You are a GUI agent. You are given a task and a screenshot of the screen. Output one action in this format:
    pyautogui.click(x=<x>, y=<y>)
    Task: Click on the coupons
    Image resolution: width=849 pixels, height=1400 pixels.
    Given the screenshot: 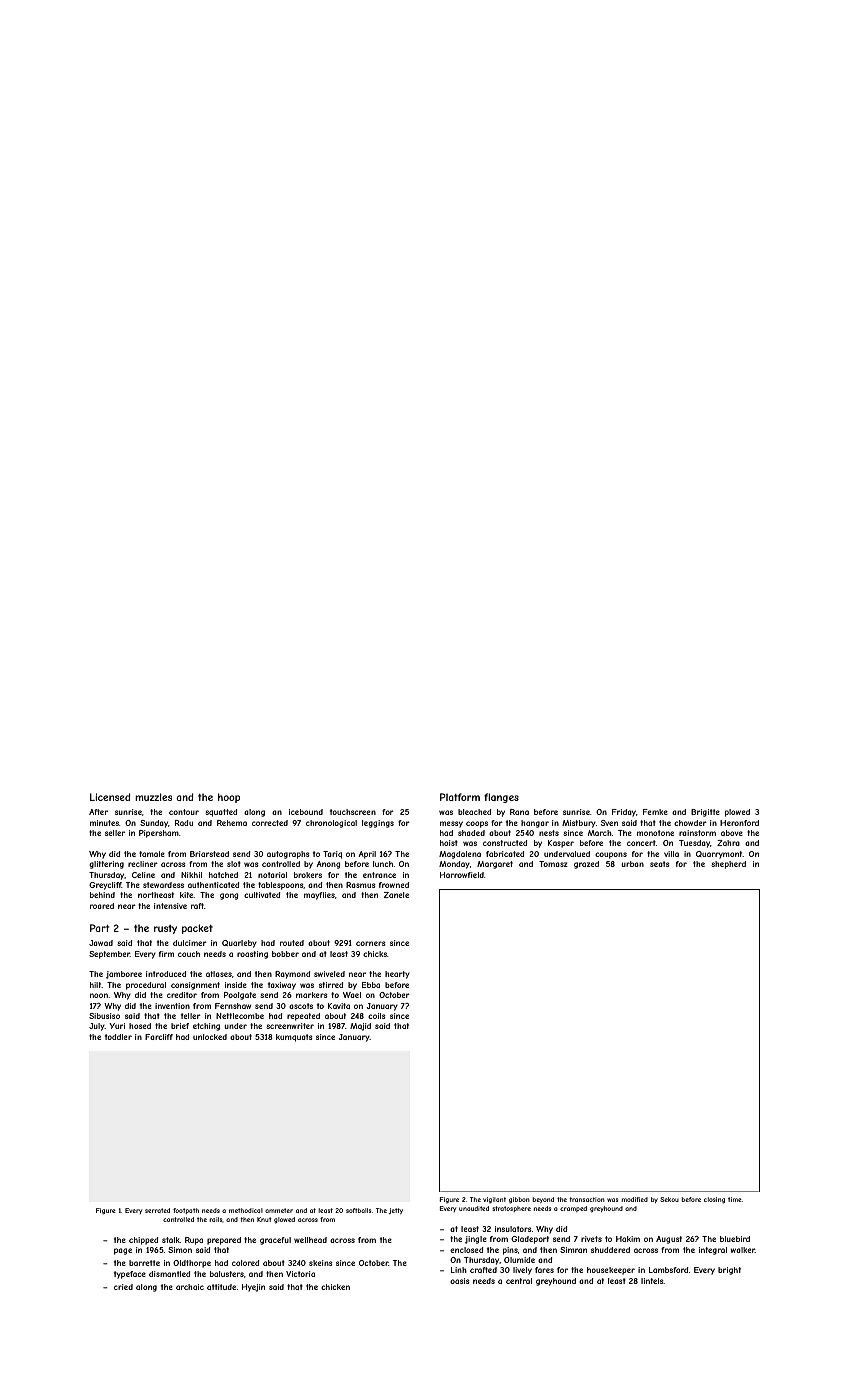 What is the action you would take?
    pyautogui.click(x=611, y=855)
